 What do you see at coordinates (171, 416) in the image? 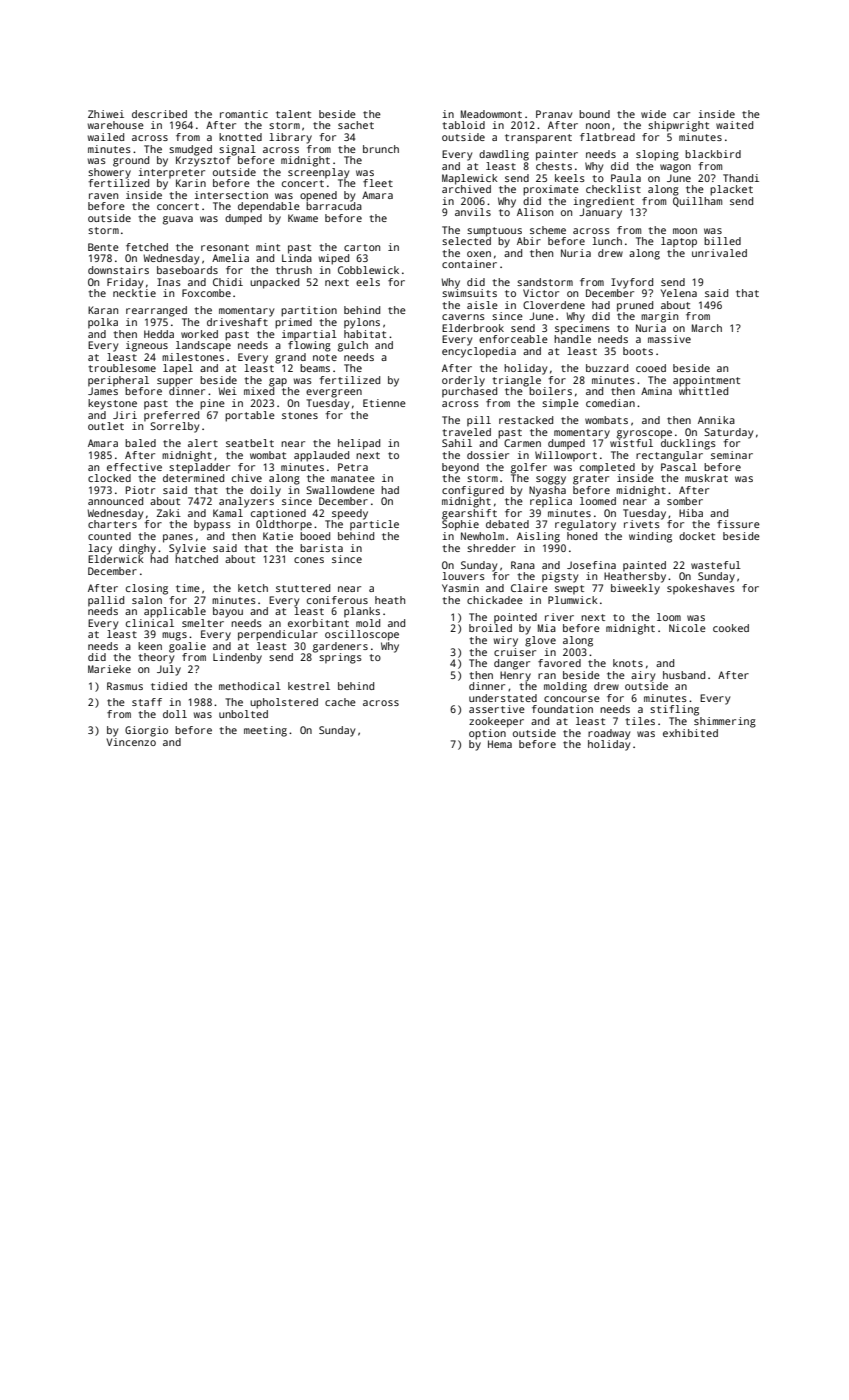
I see `preferred` at bounding box center [171, 416].
